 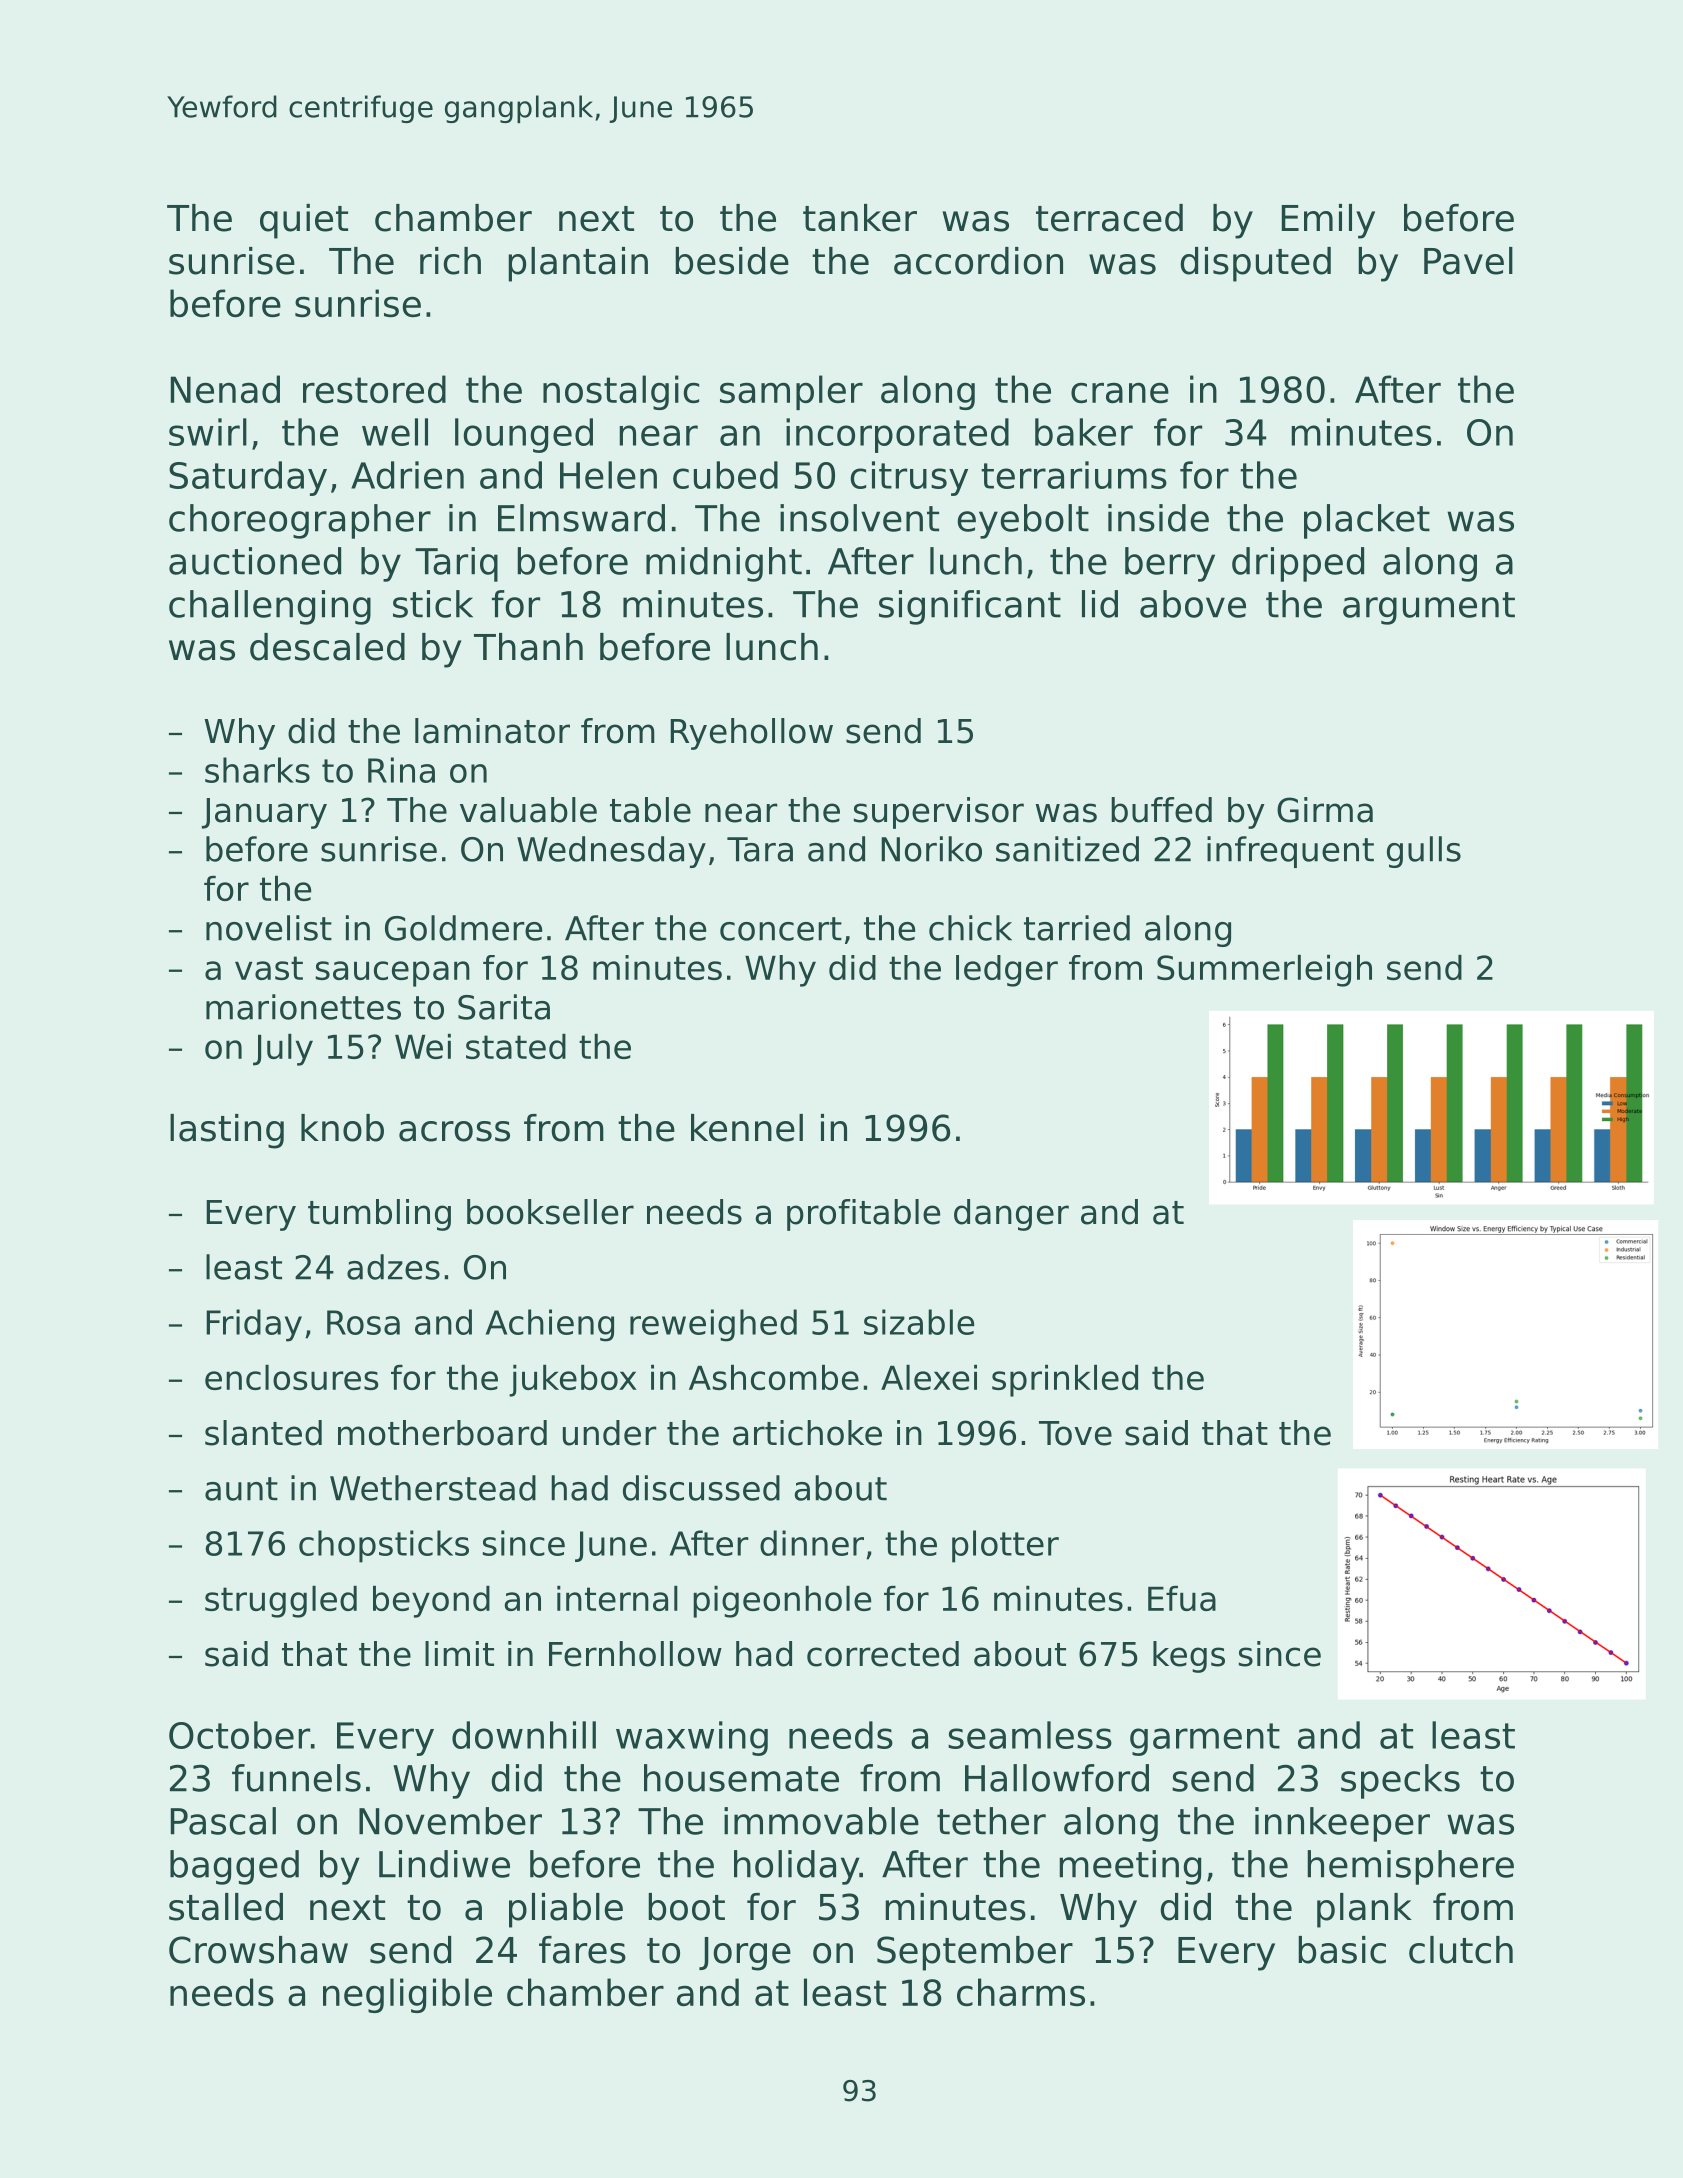 I want to click on Summerleigh, so click(x=1264, y=971).
